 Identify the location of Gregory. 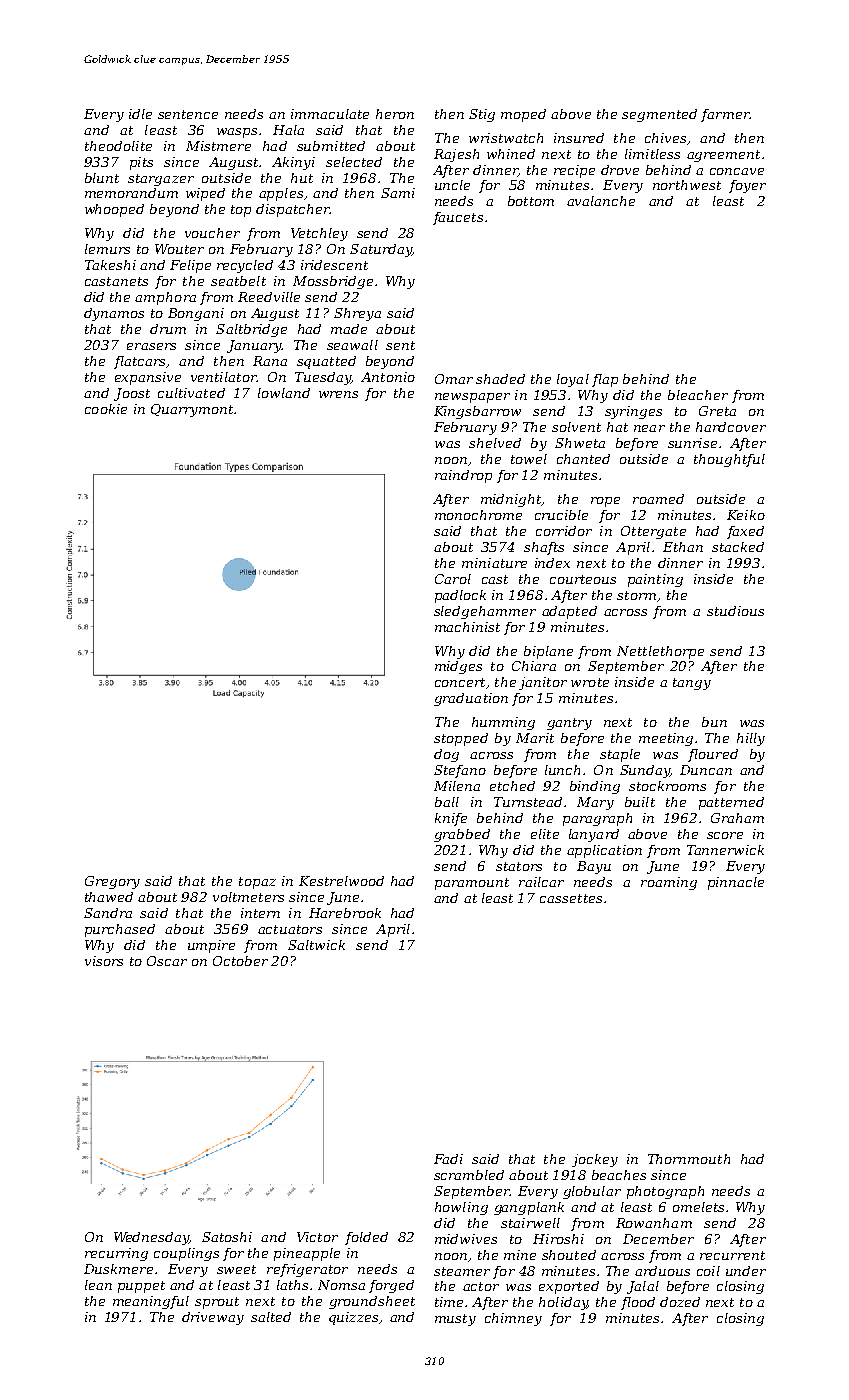
(112, 882).
